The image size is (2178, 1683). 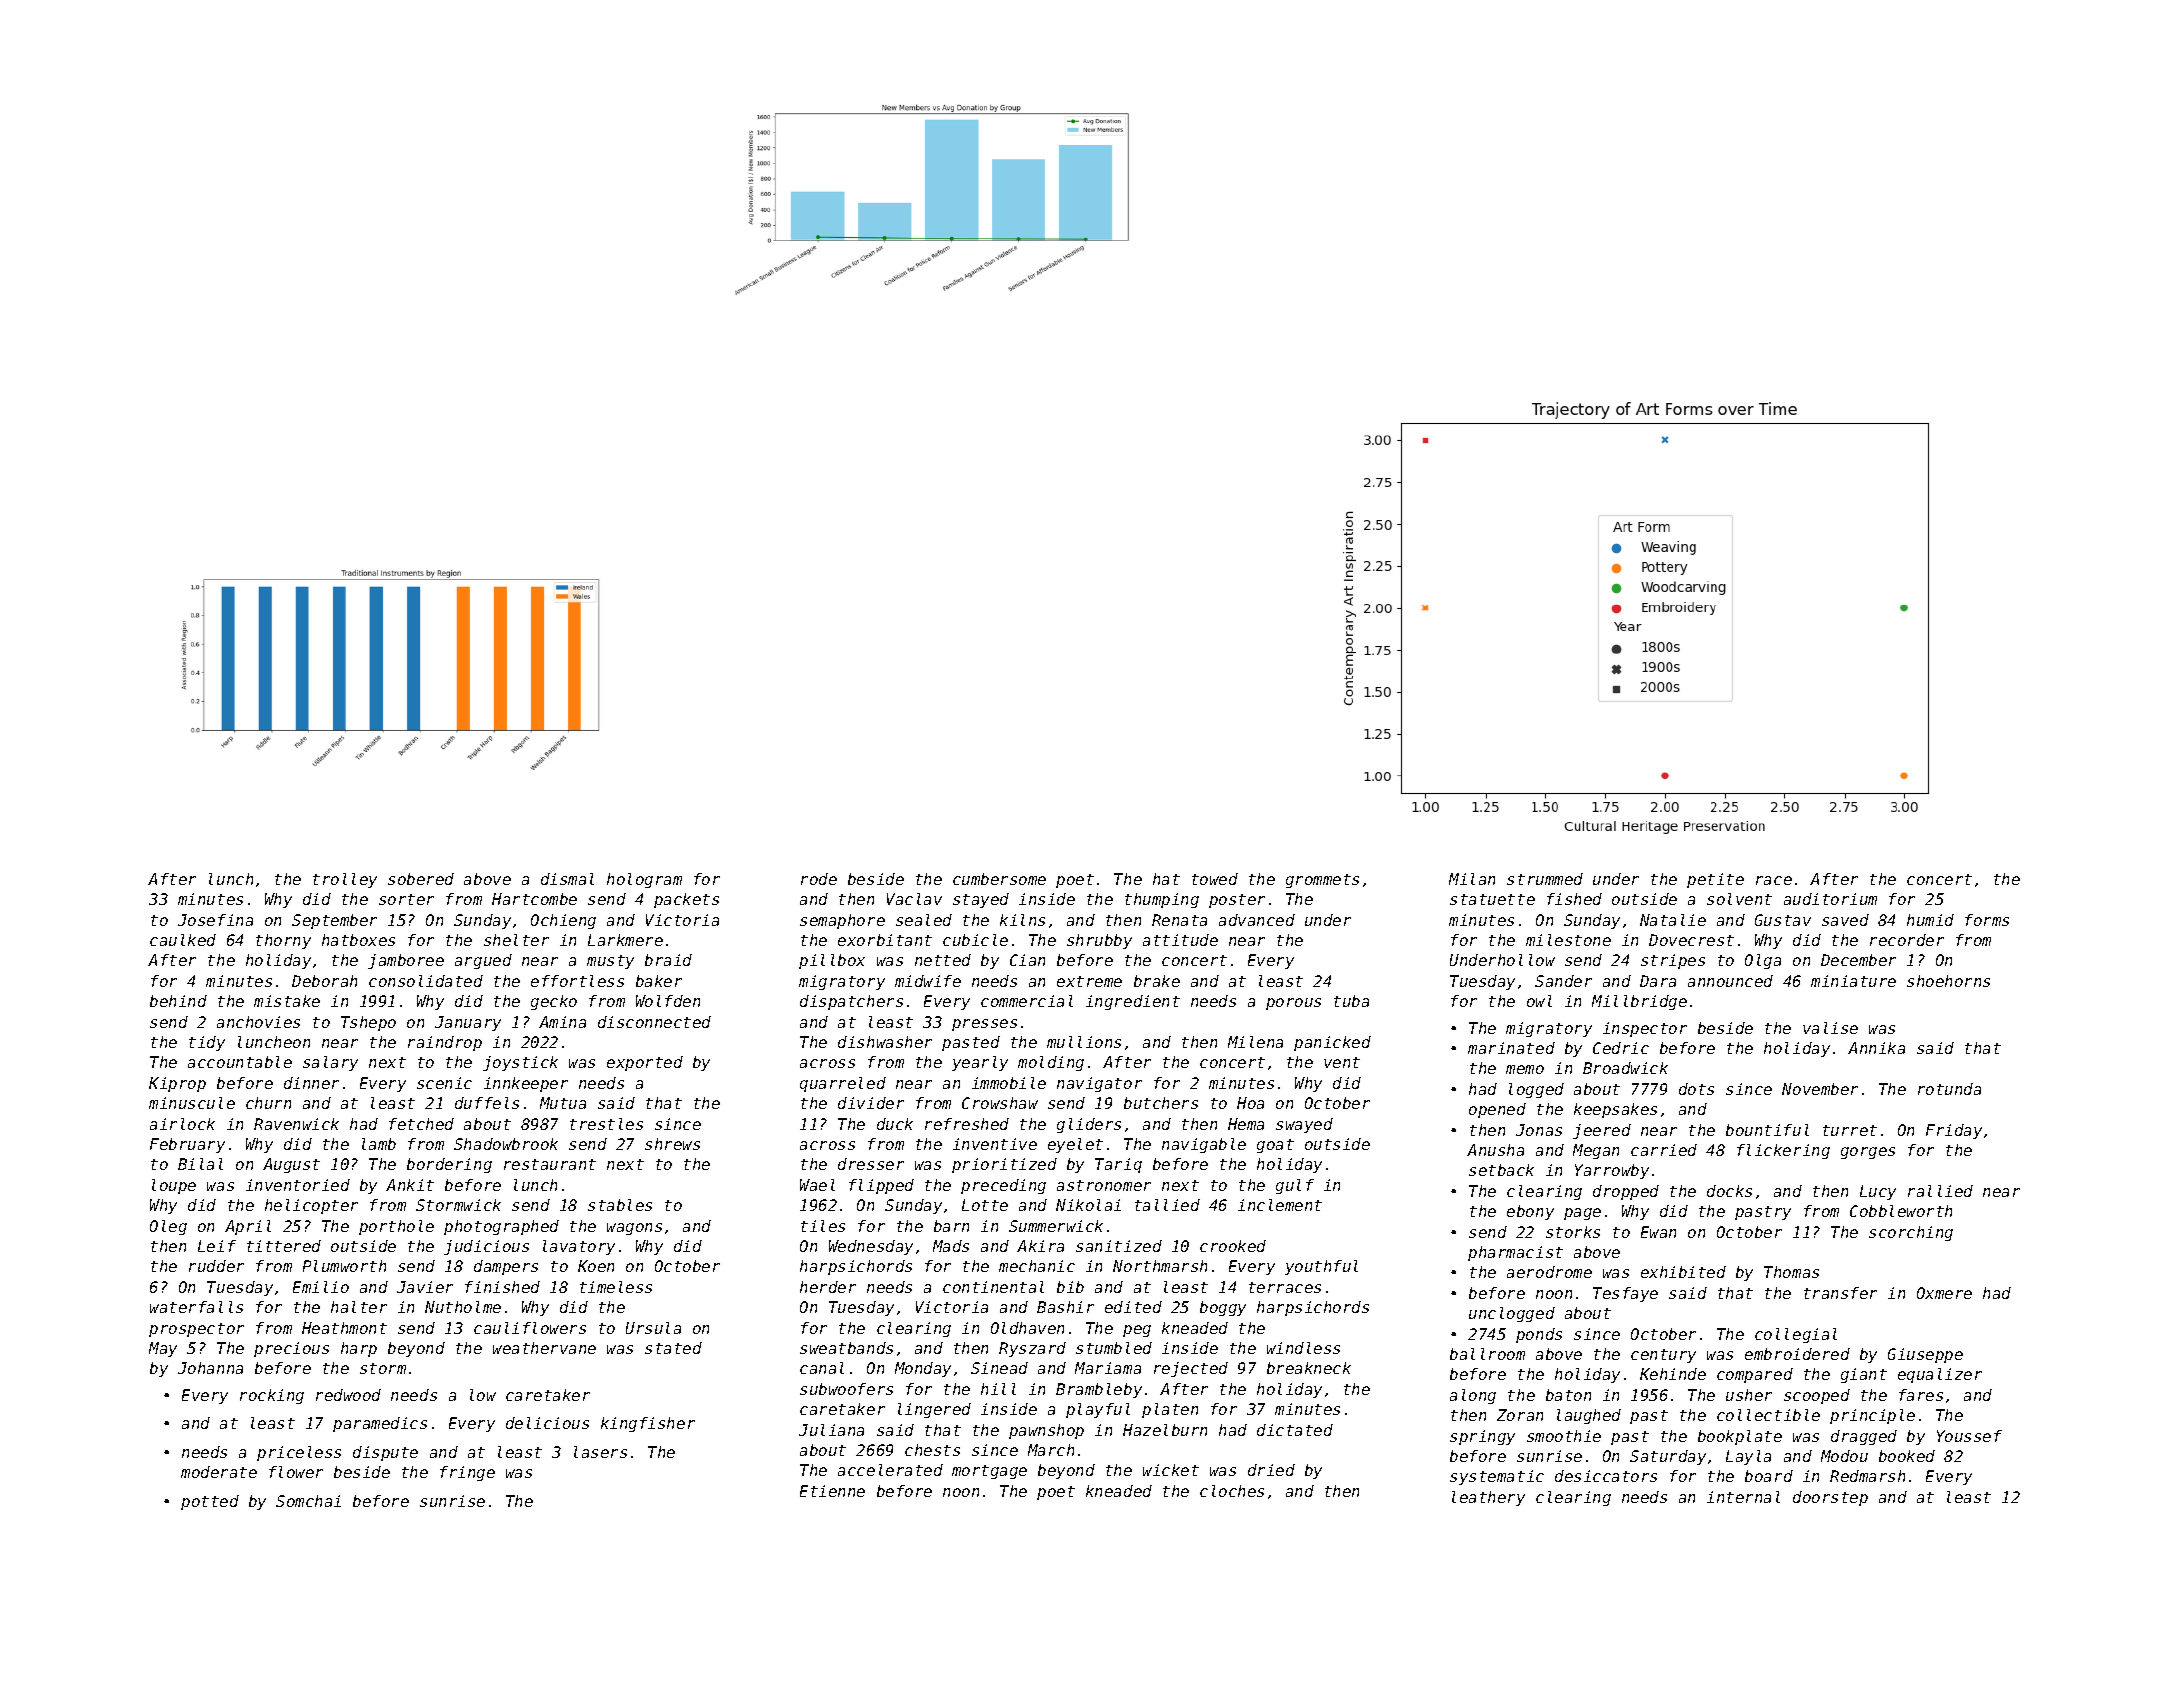 What do you see at coordinates (1911, 1233) in the image?
I see `scorching` at bounding box center [1911, 1233].
